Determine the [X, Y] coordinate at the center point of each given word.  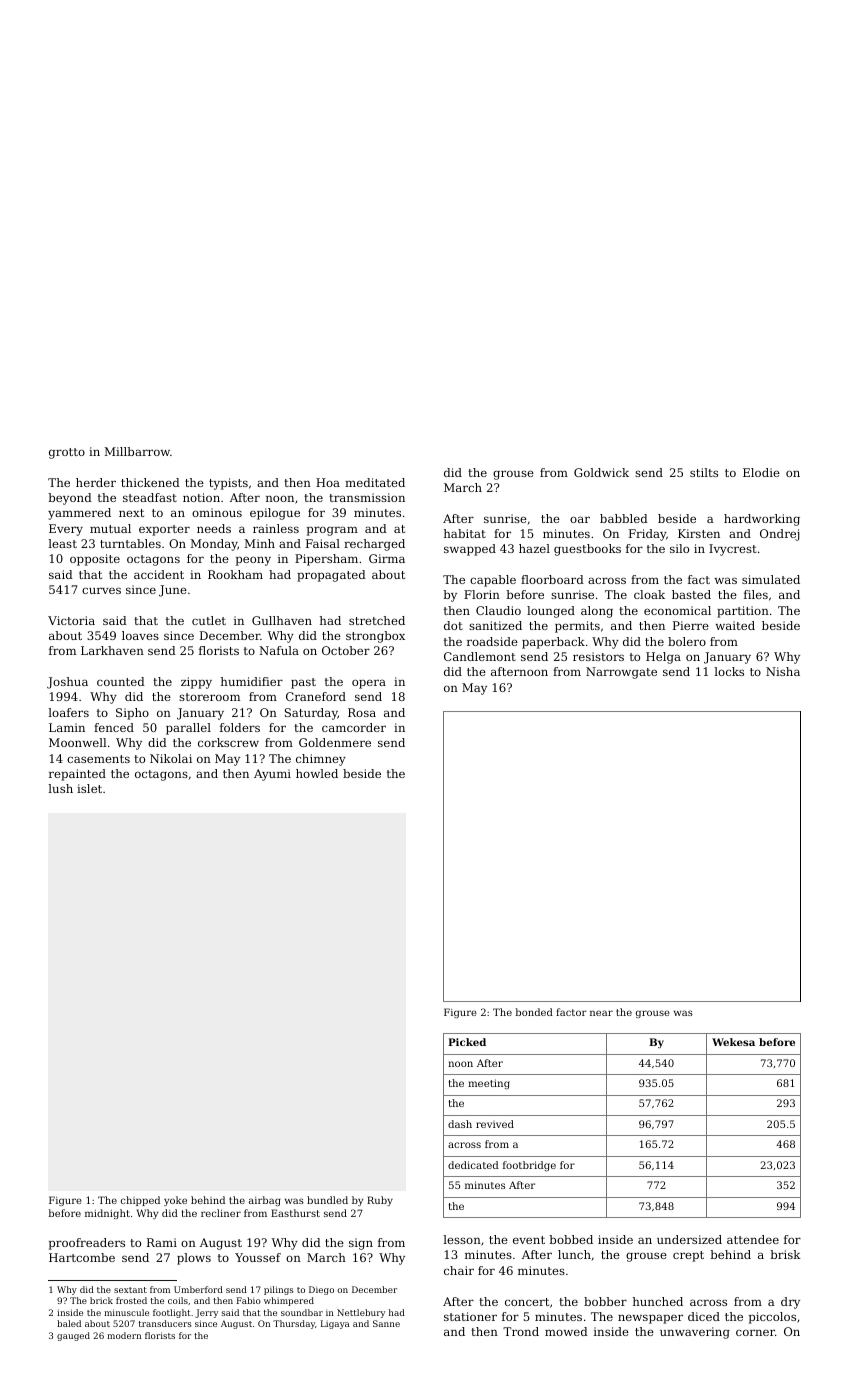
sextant [130, 1290]
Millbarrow [137, 451]
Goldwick [601, 472]
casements [98, 759]
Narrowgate [621, 673]
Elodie [761, 472]
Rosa [362, 712]
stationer [470, 1316]
